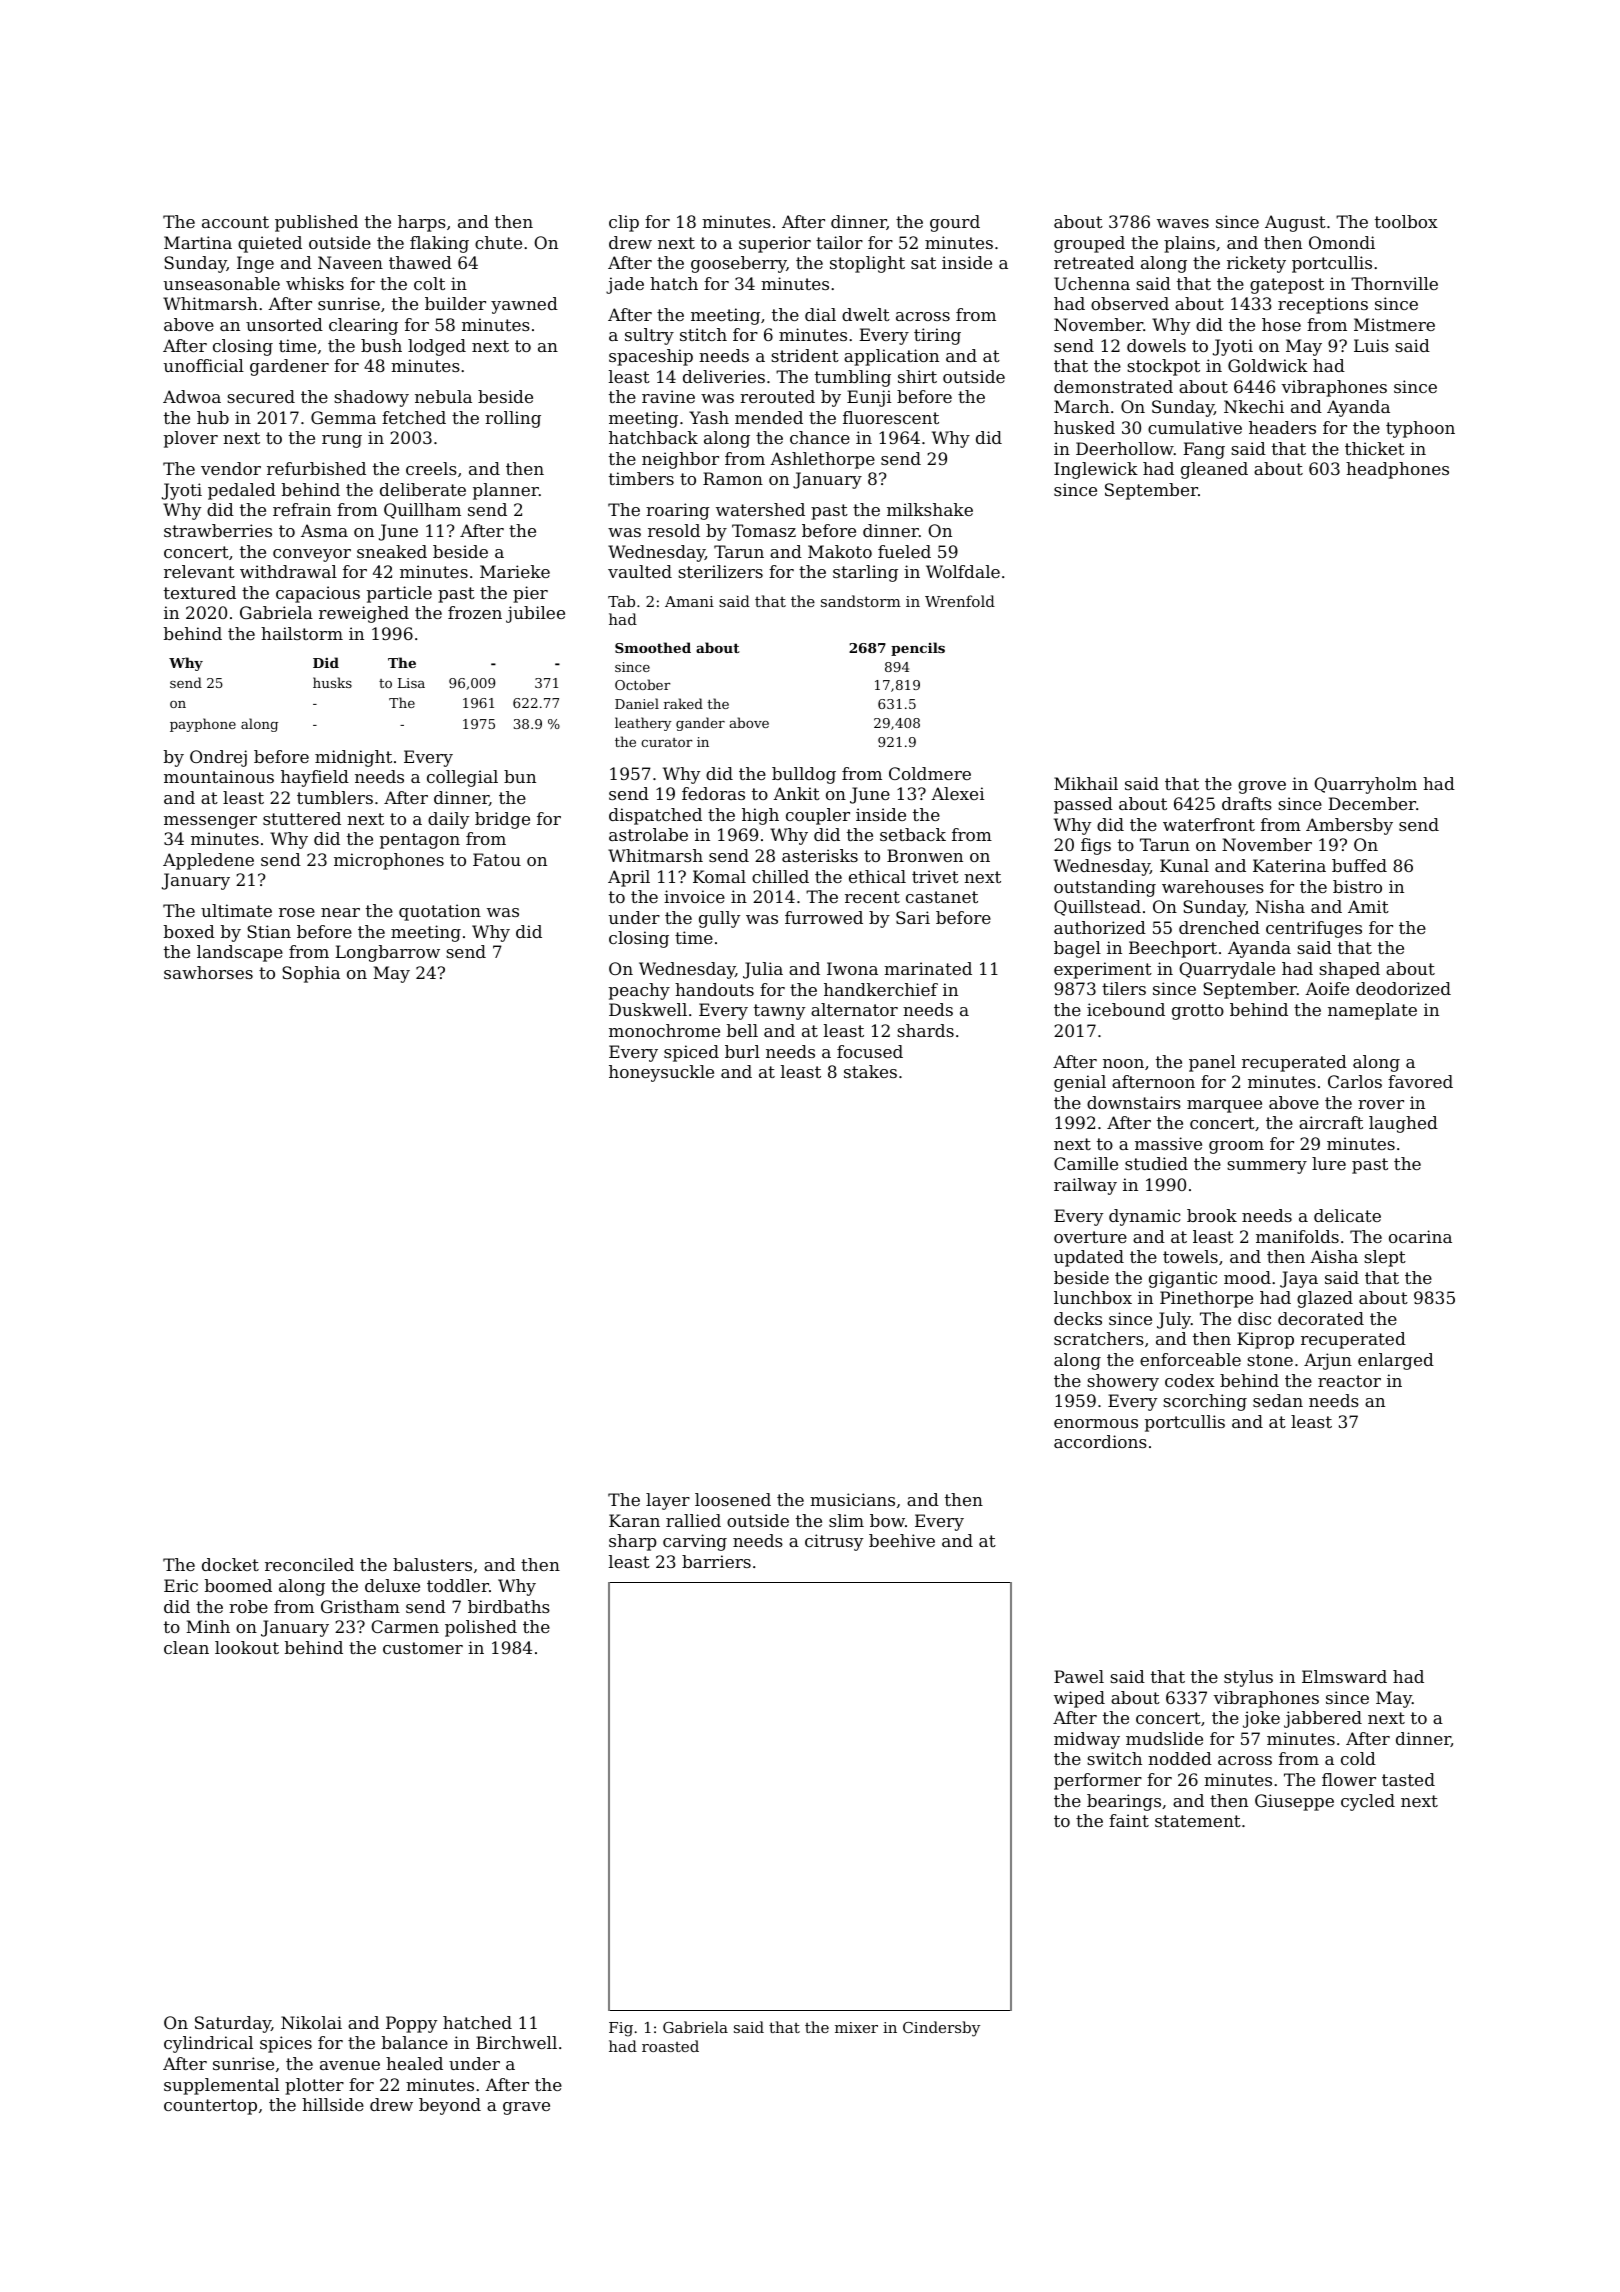 The height and width of the page is (2292, 1620). I want to click on warehouses, so click(1213, 886).
